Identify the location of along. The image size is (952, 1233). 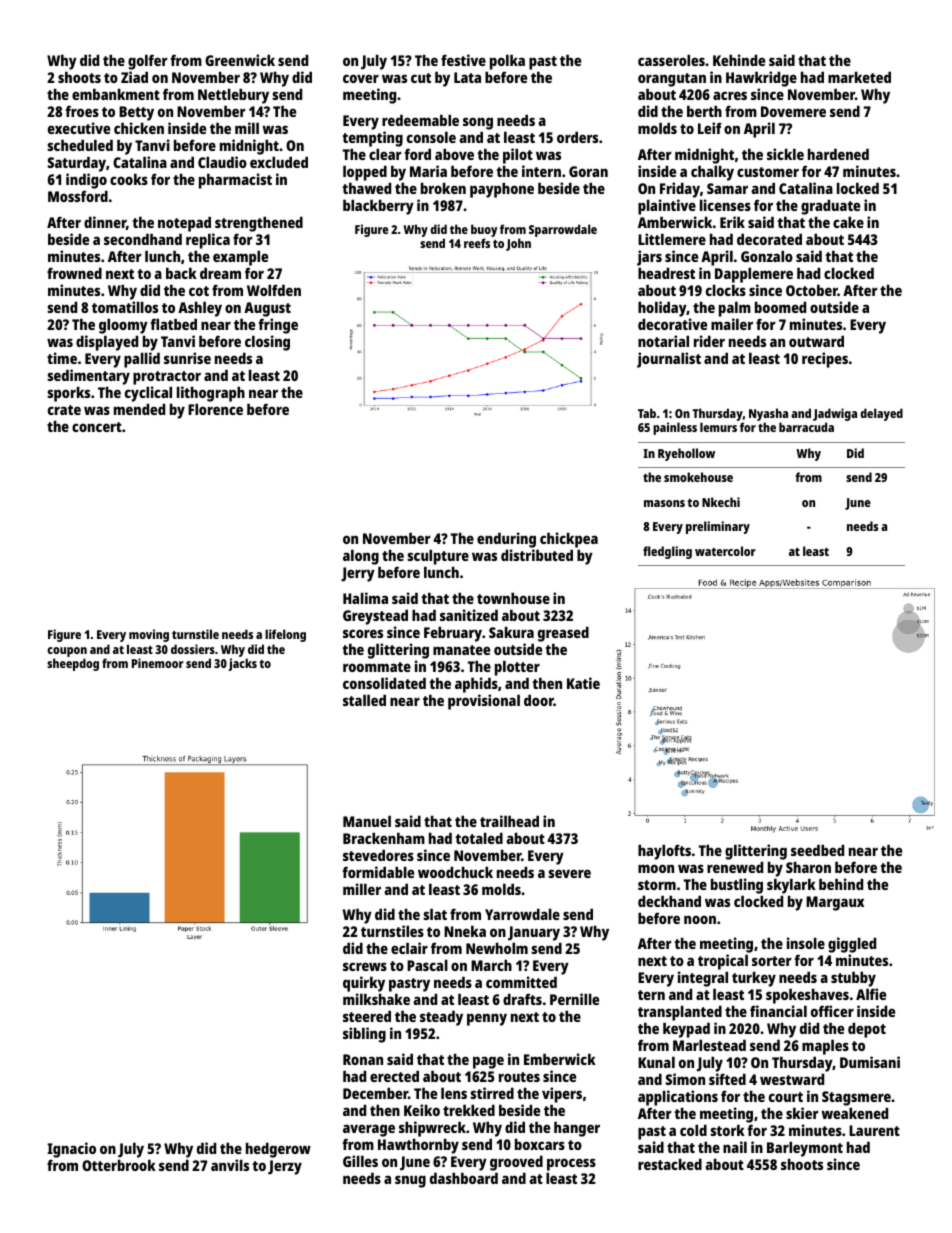
(361, 557).
